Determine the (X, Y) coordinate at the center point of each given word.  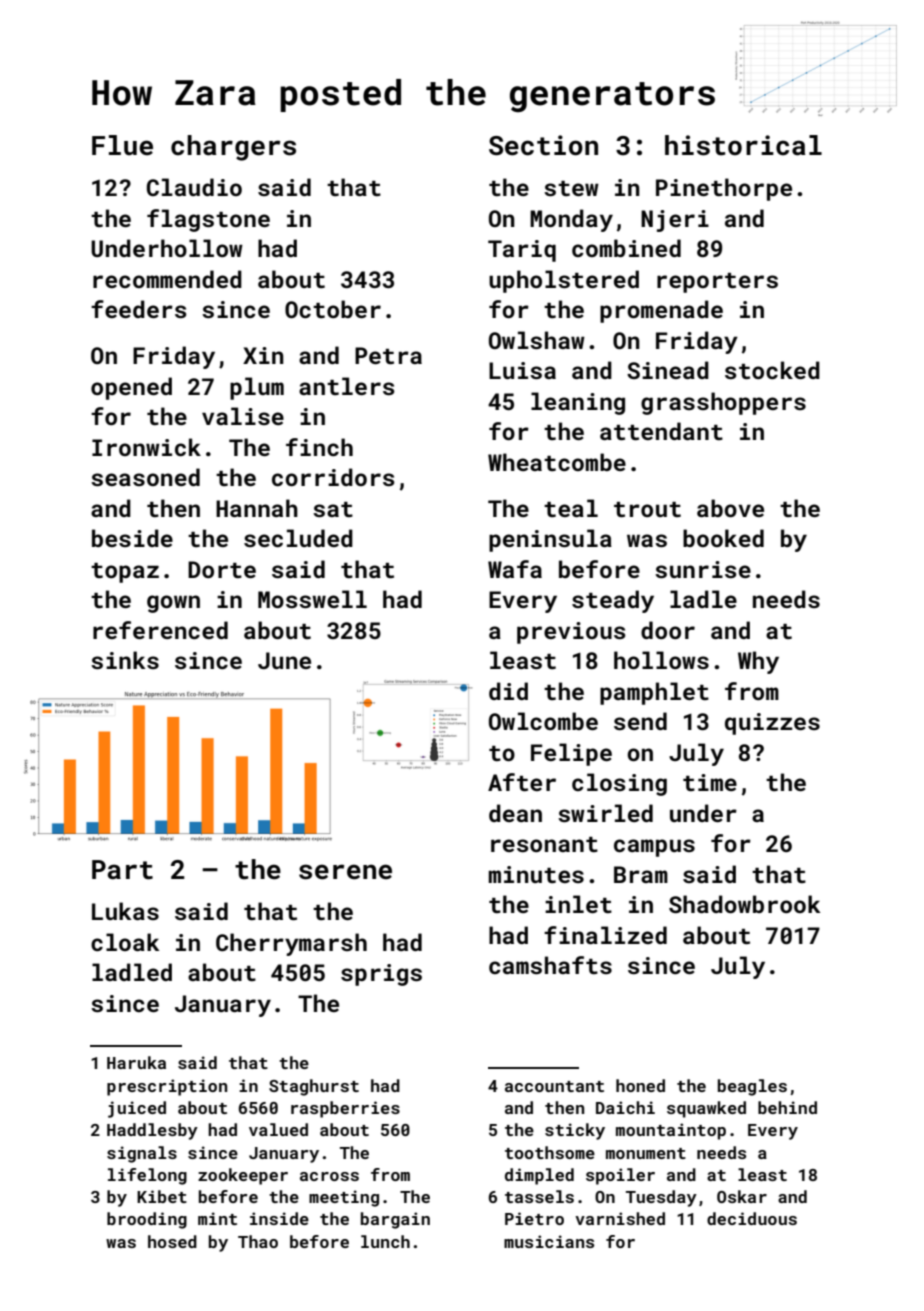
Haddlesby (152, 1131)
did (508, 691)
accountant (554, 1086)
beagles (752, 1087)
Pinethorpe (724, 189)
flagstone (208, 220)
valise (243, 416)
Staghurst (314, 1087)
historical (743, 145)
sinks (125, 660)
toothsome (550, 1152)
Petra (388, 355)
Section (543, 145)
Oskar (742, 1196)
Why (758, 662)
